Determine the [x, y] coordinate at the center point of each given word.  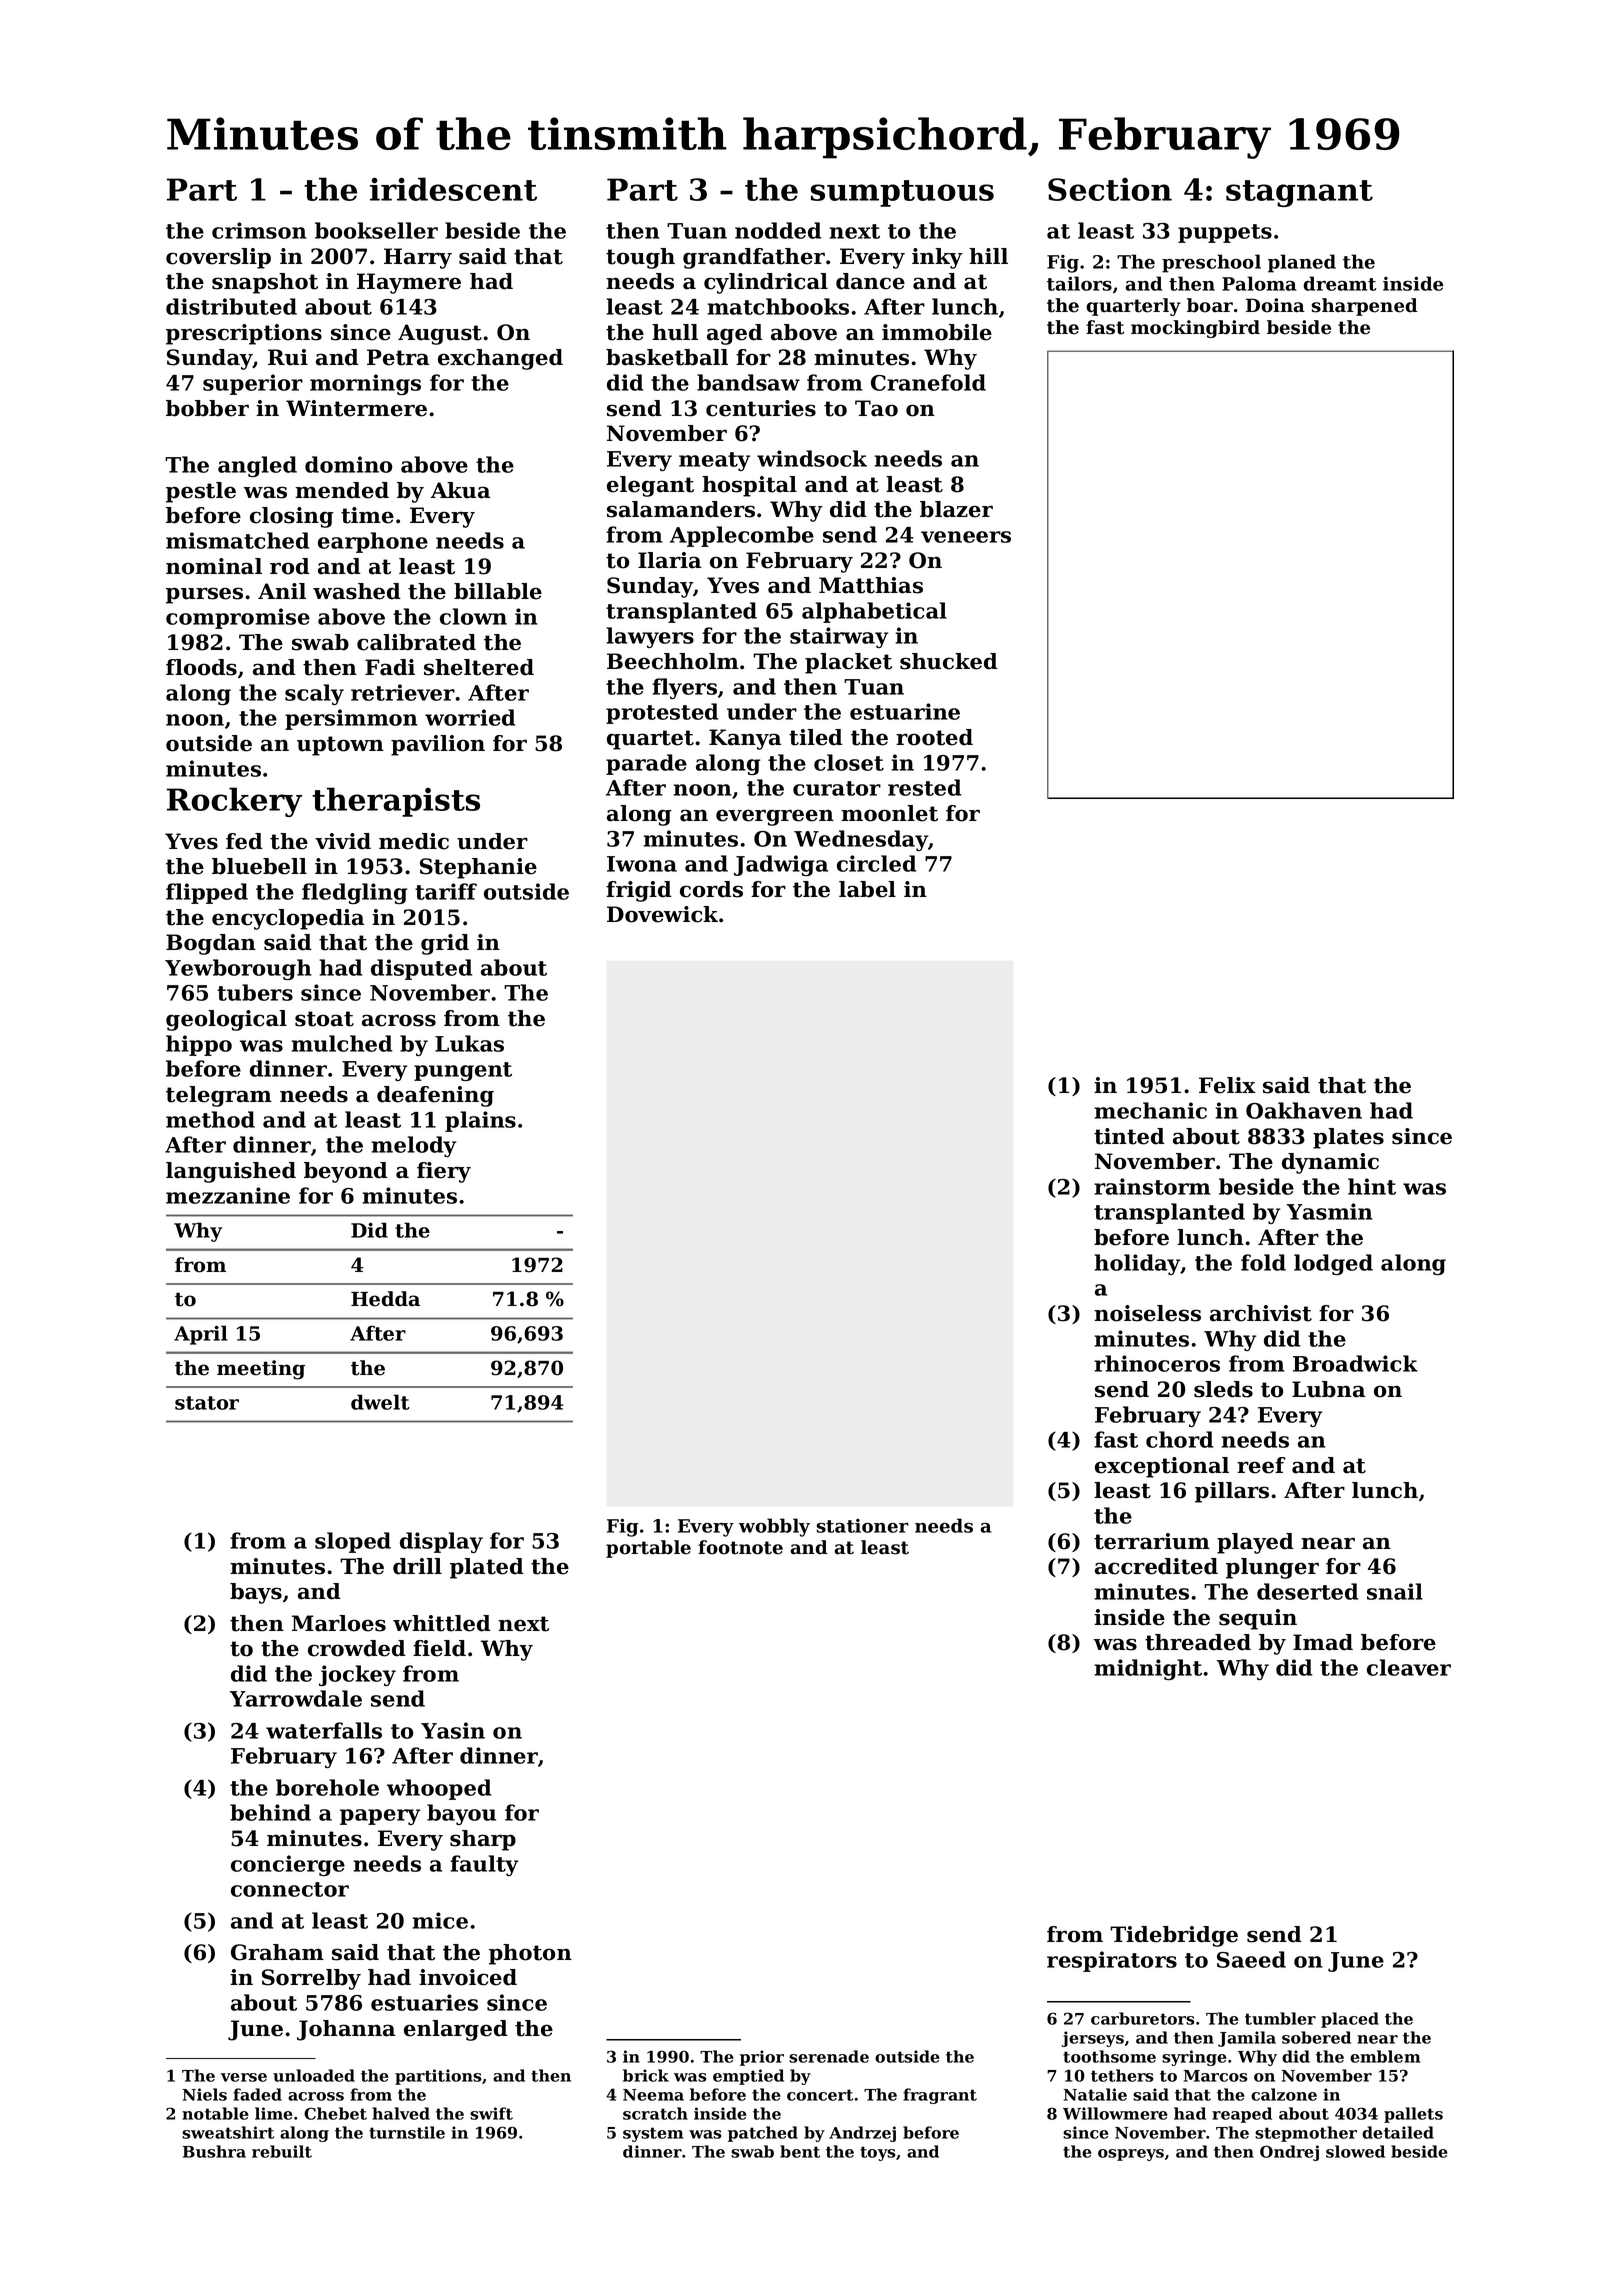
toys [877, 2153]
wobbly [774, 1527]
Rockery [234, 802]
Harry [418, 258]
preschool [1211, 263]
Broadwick [1355, 1363]
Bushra [214, 2151]
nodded [778, 230]
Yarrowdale [296, 1698]
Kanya [745, 739]
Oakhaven [1304, 1110]
